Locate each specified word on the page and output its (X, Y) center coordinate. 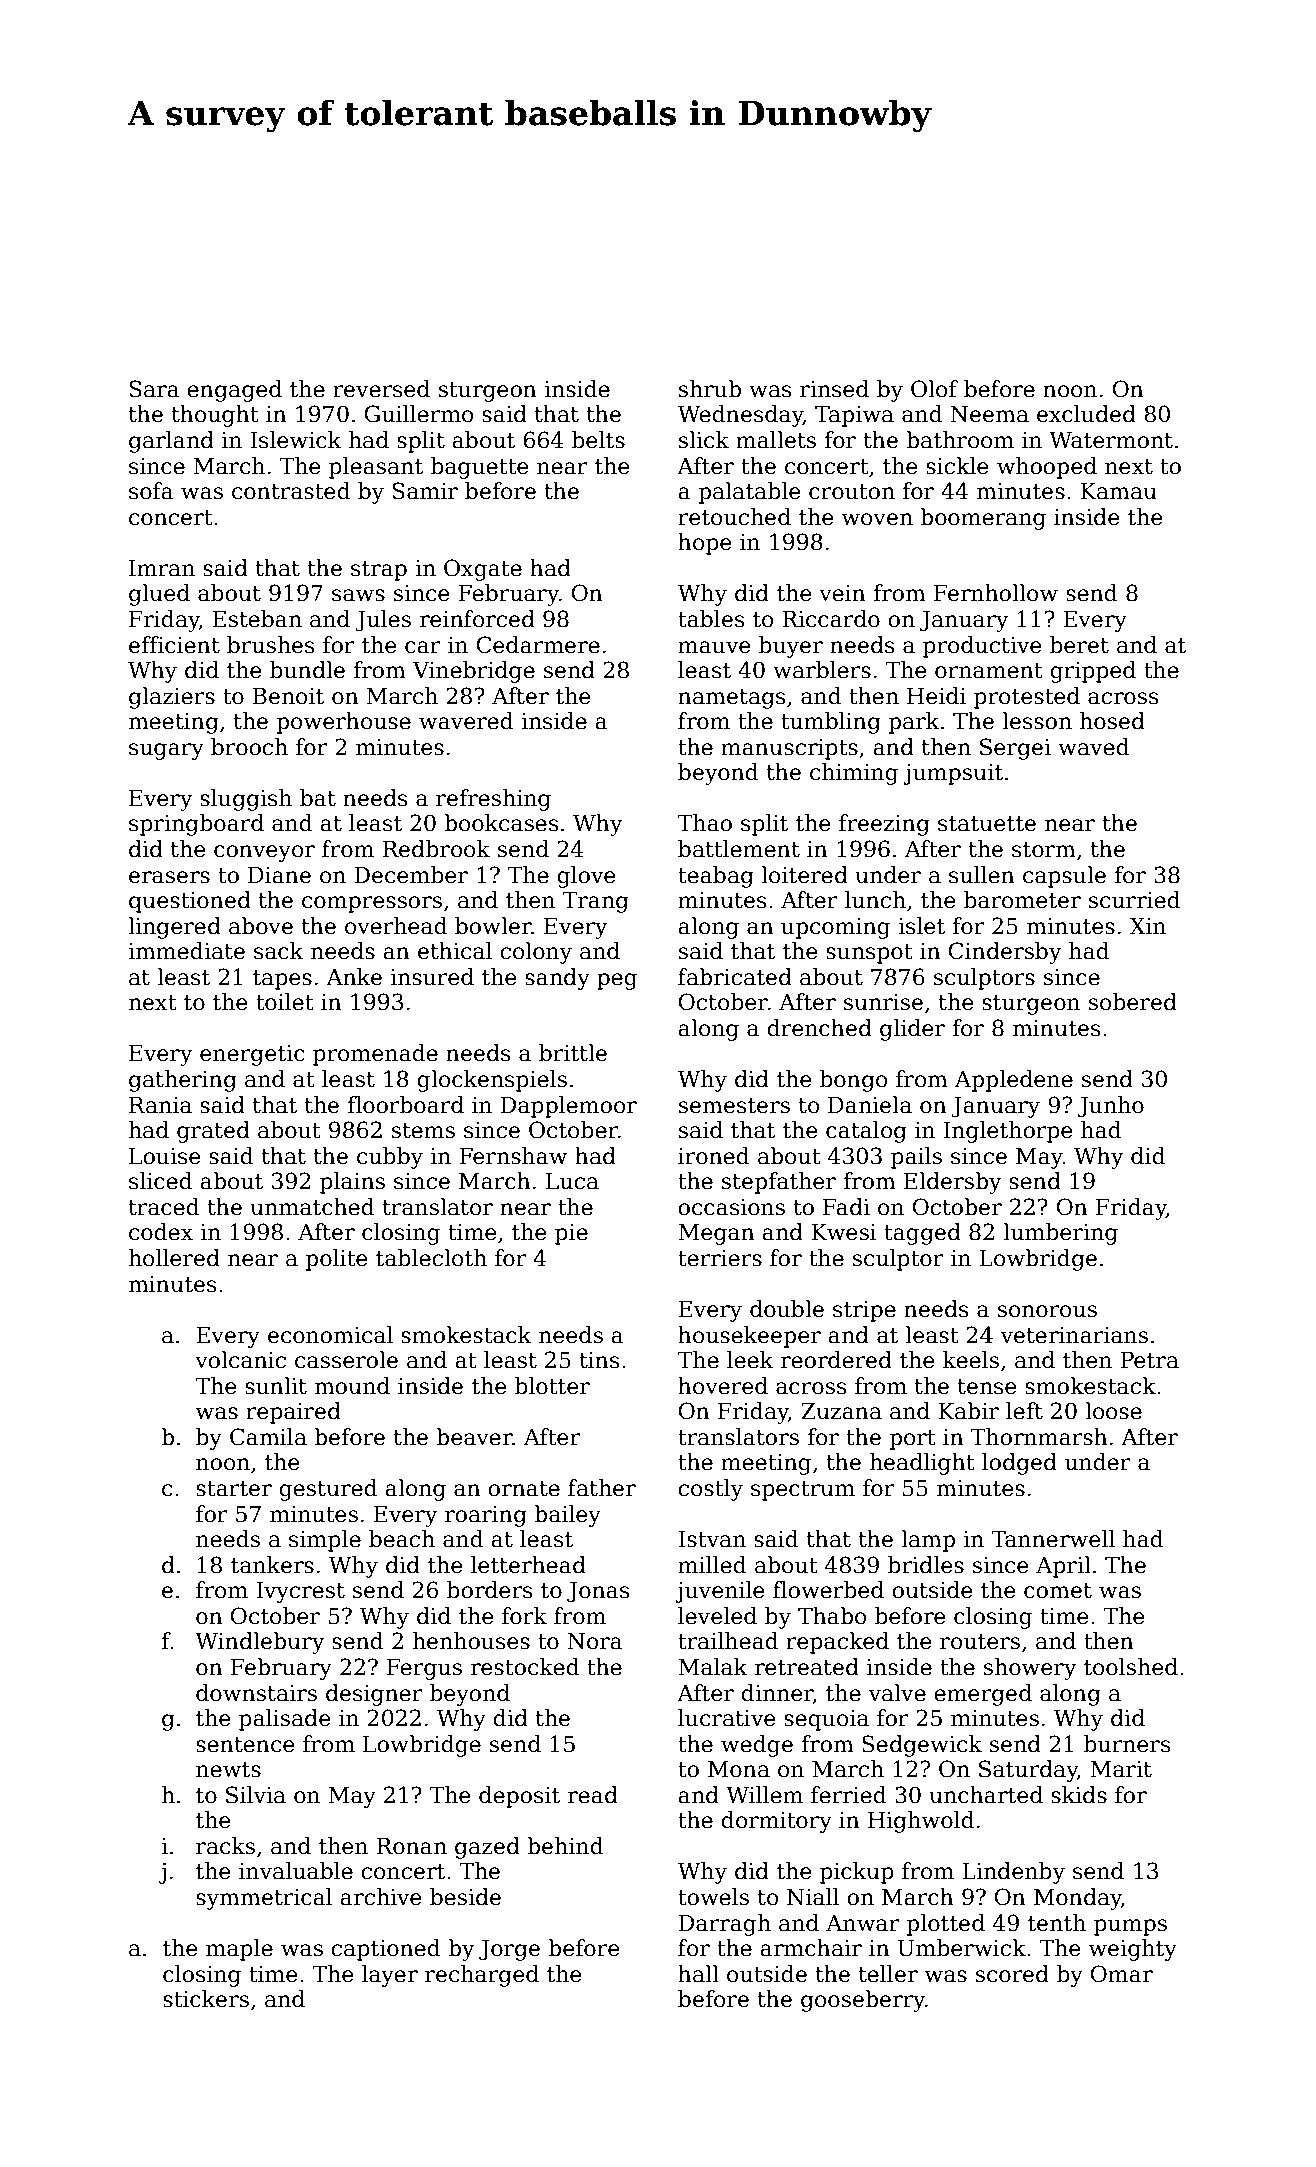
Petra (1150, 1360)
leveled (717, 1616)
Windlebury (260, 1643)
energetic (252, 1055)
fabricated (735, 977)
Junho (1111, 1107)
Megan (716, 1234)
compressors (372, 904)
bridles (926, 1565)
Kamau (1118, 491)
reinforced (477, 619)
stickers (206, 1999)
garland (171, 442)
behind (565, 1846)
